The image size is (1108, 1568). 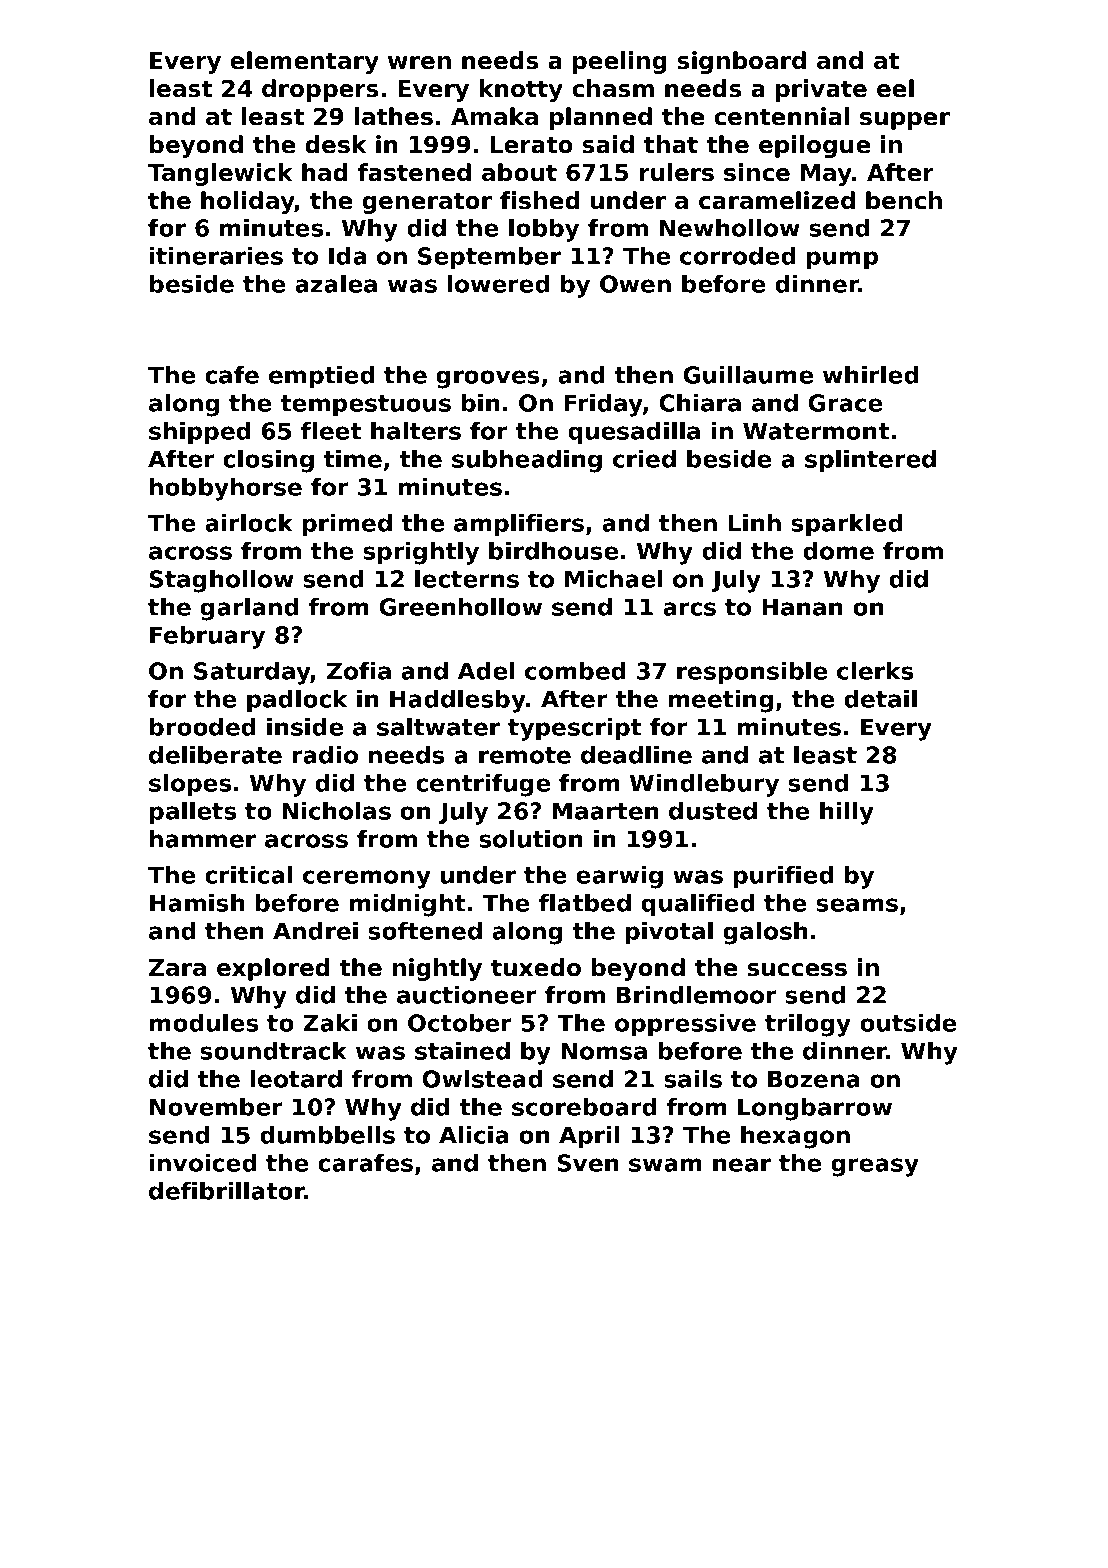 What do you see at coordinates (713, 811) in the screenshot?
I see `dusted` at bounding box center [713, 811].
